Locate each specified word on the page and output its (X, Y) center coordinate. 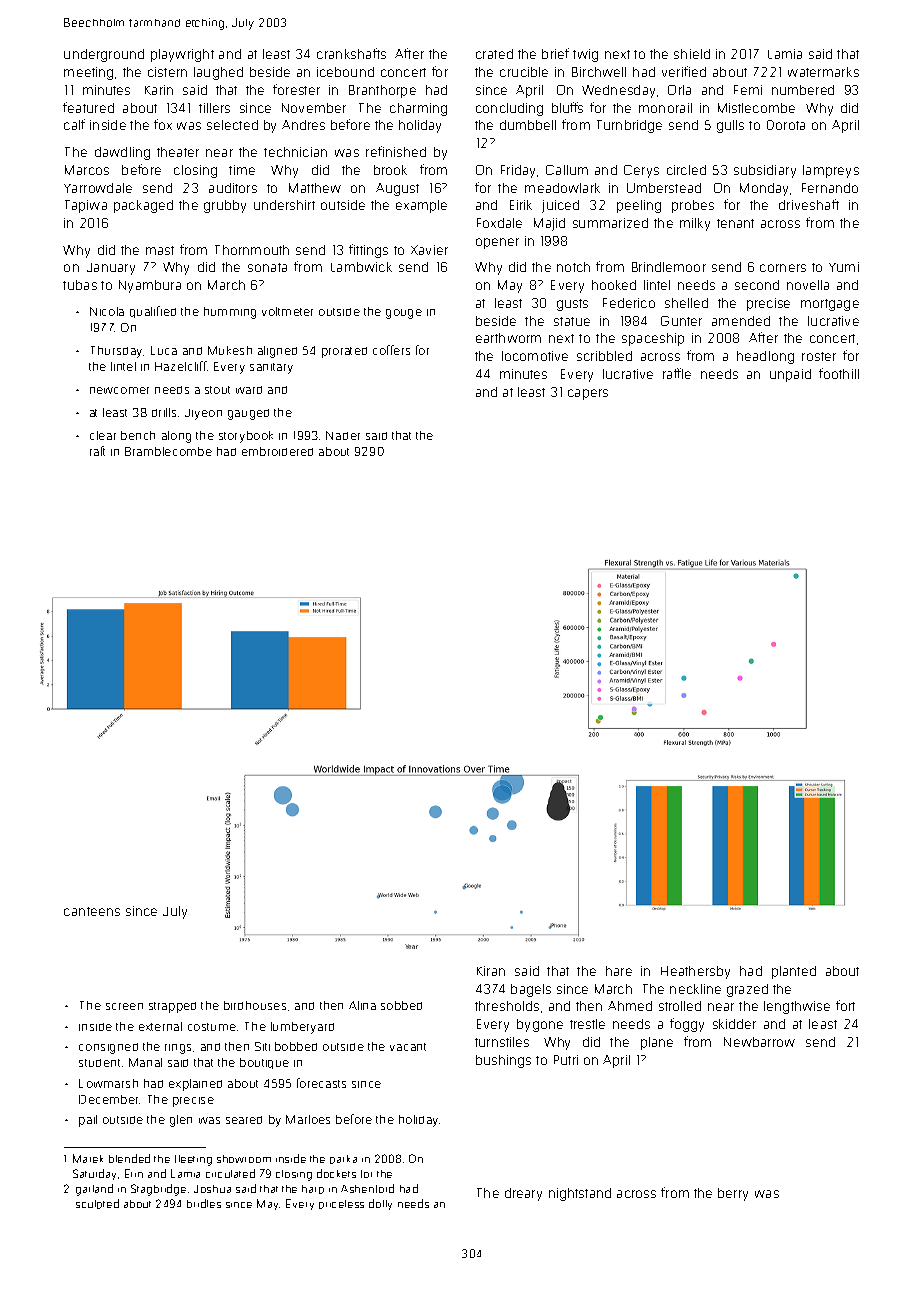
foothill (839, 373)
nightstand (580, 1194)
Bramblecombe (168, 451)
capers (588, 394)
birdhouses (255, 1005)
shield (692, 54)
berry (733, 1194)
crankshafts (351, 53)
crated (494, 54)
